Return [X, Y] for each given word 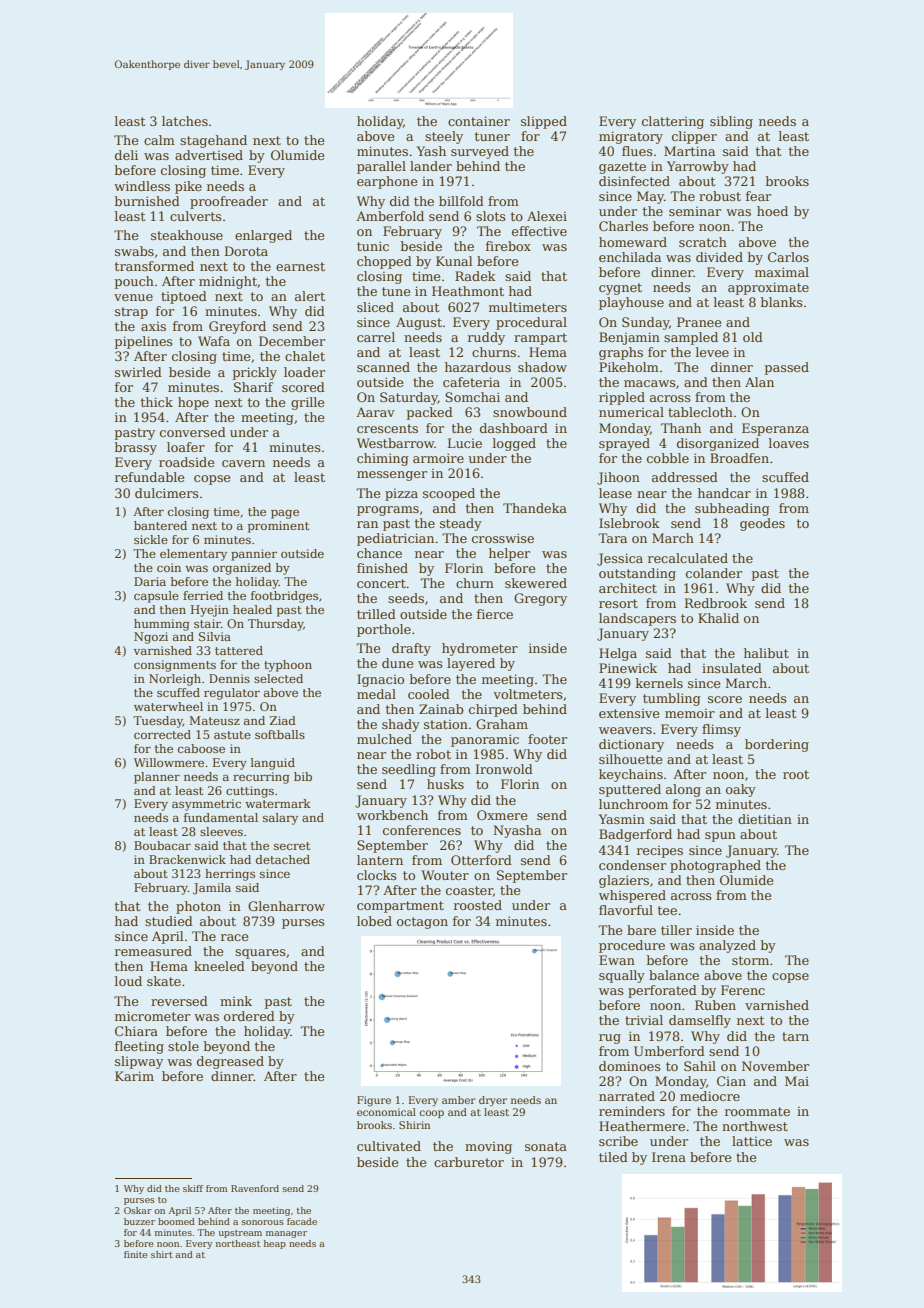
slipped [544, 122]
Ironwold [504, 769]
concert [381, 583]
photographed [715, 866]
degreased [230, 1062]
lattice [752, 1141]
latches [185, 121]
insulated [732, 668]
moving [488, 1148]
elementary [193, 555]
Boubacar [162, 845]
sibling [731, 122]
